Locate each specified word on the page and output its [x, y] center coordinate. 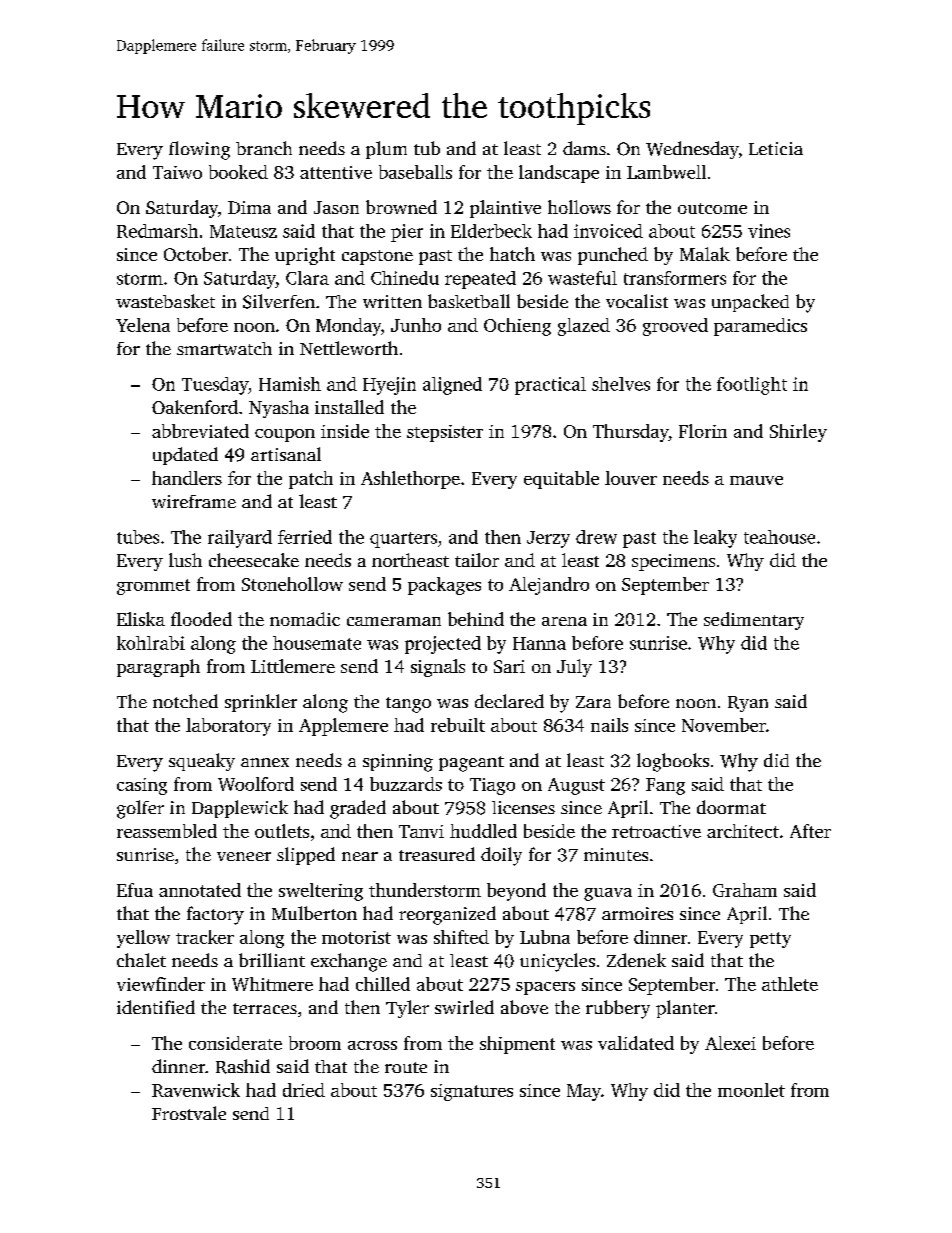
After [810, 831]
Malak [705, 254]
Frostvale [189, 1113]
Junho [416, 325]
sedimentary [754, 621]
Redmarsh [157, 231]
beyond [516, 892]
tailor [477, 560]
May [584, 1092]
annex [265, 762]
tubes [138, 537]
